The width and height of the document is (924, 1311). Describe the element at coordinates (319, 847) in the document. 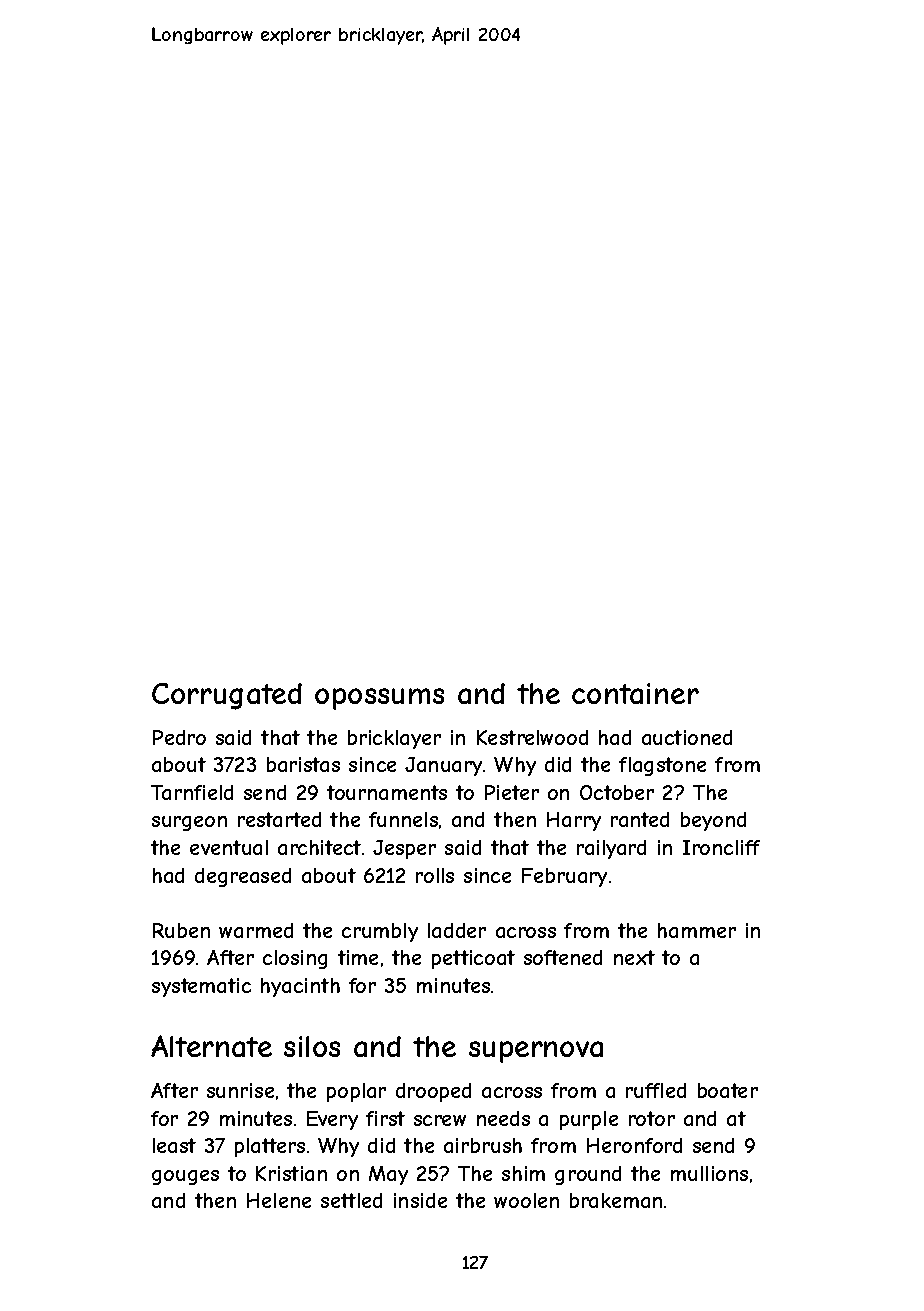

I see `architect` at that location.
